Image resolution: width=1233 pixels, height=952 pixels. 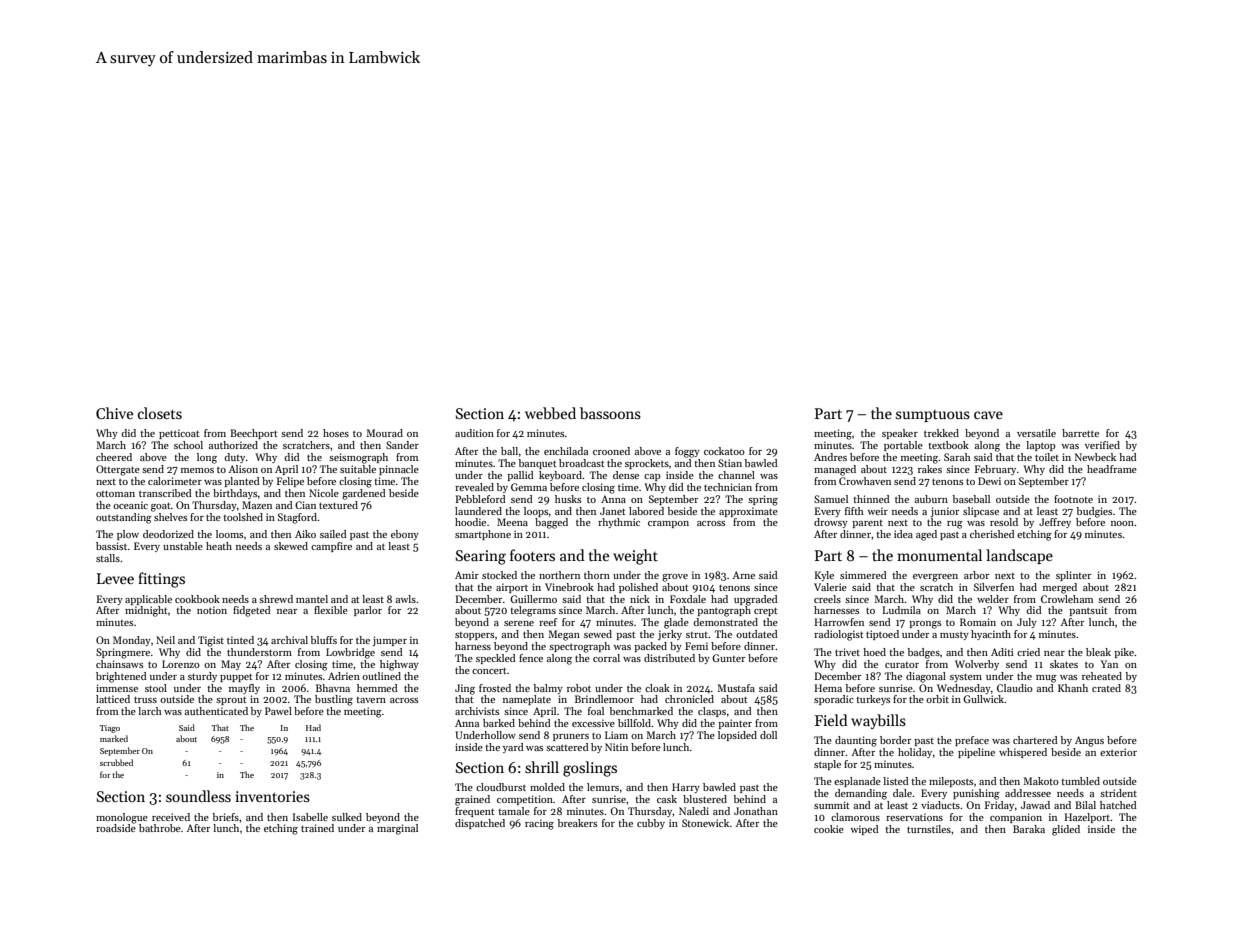 I want to click on stool, so click(x=156, y=688).
